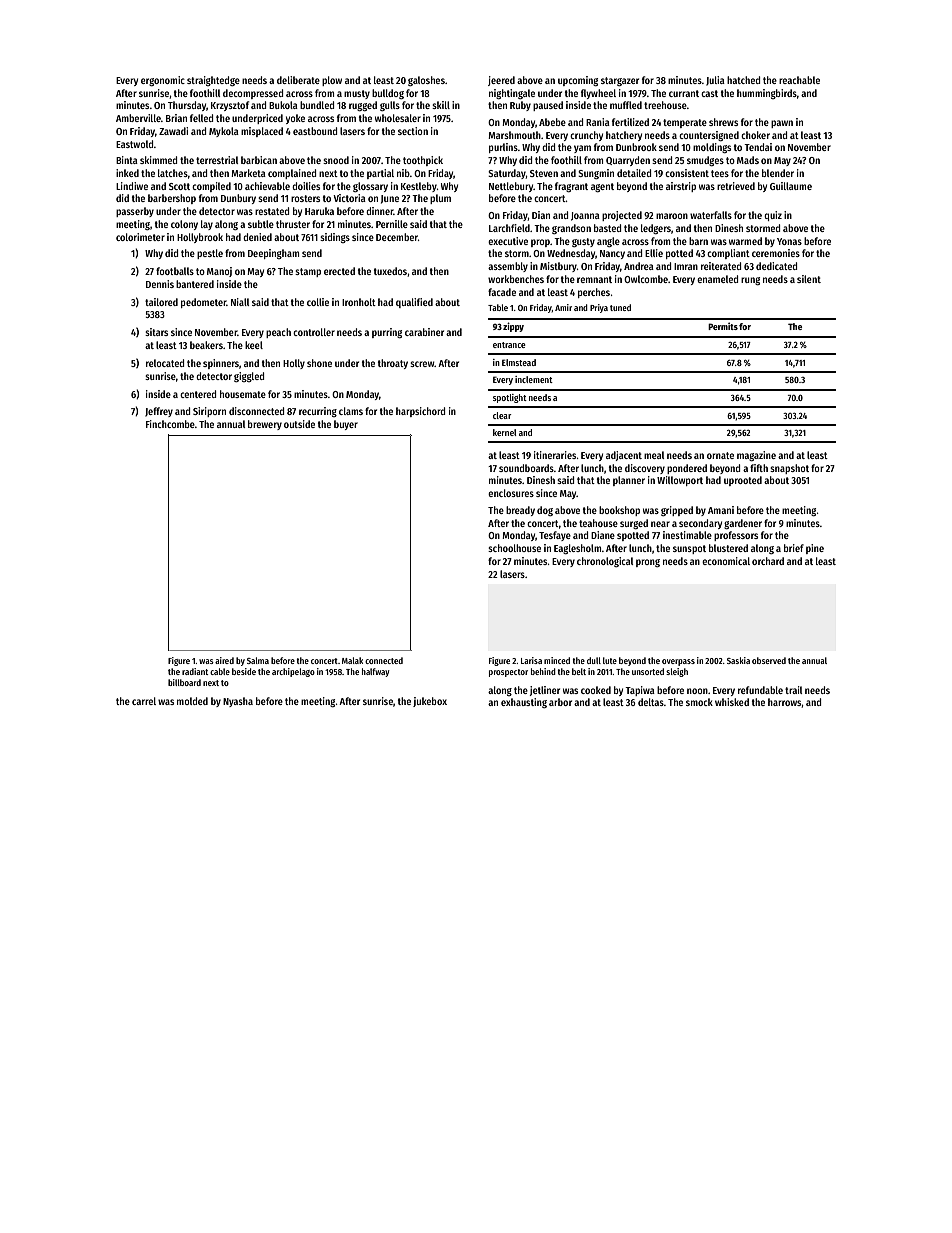 The image size is (952, 1233). What do you see at coordinates (426, 81) in the page?
I see `galoshes` at bounding box center [426, 81].
